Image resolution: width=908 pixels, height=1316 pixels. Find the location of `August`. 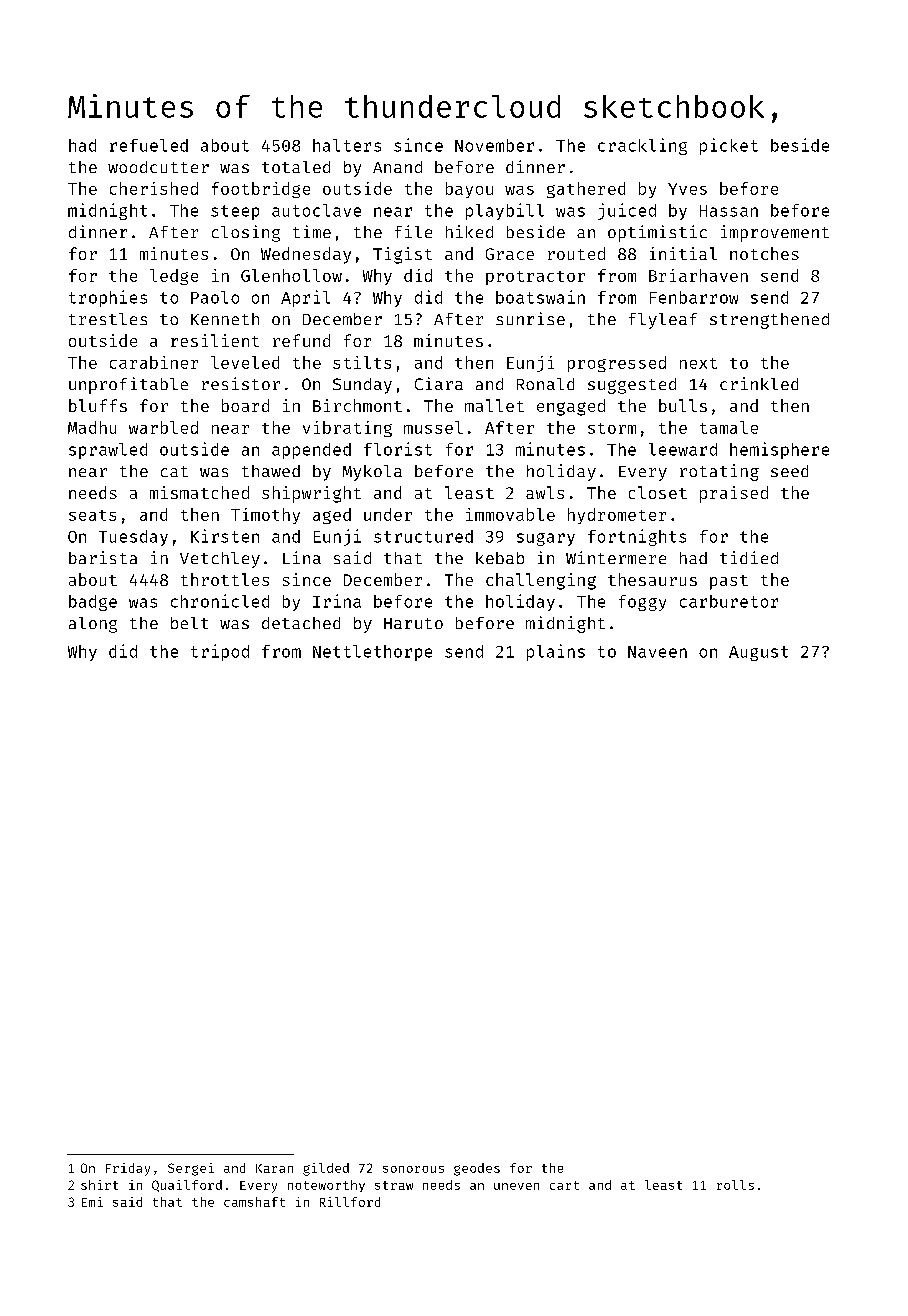

August is located at coordinates (758, 653).
